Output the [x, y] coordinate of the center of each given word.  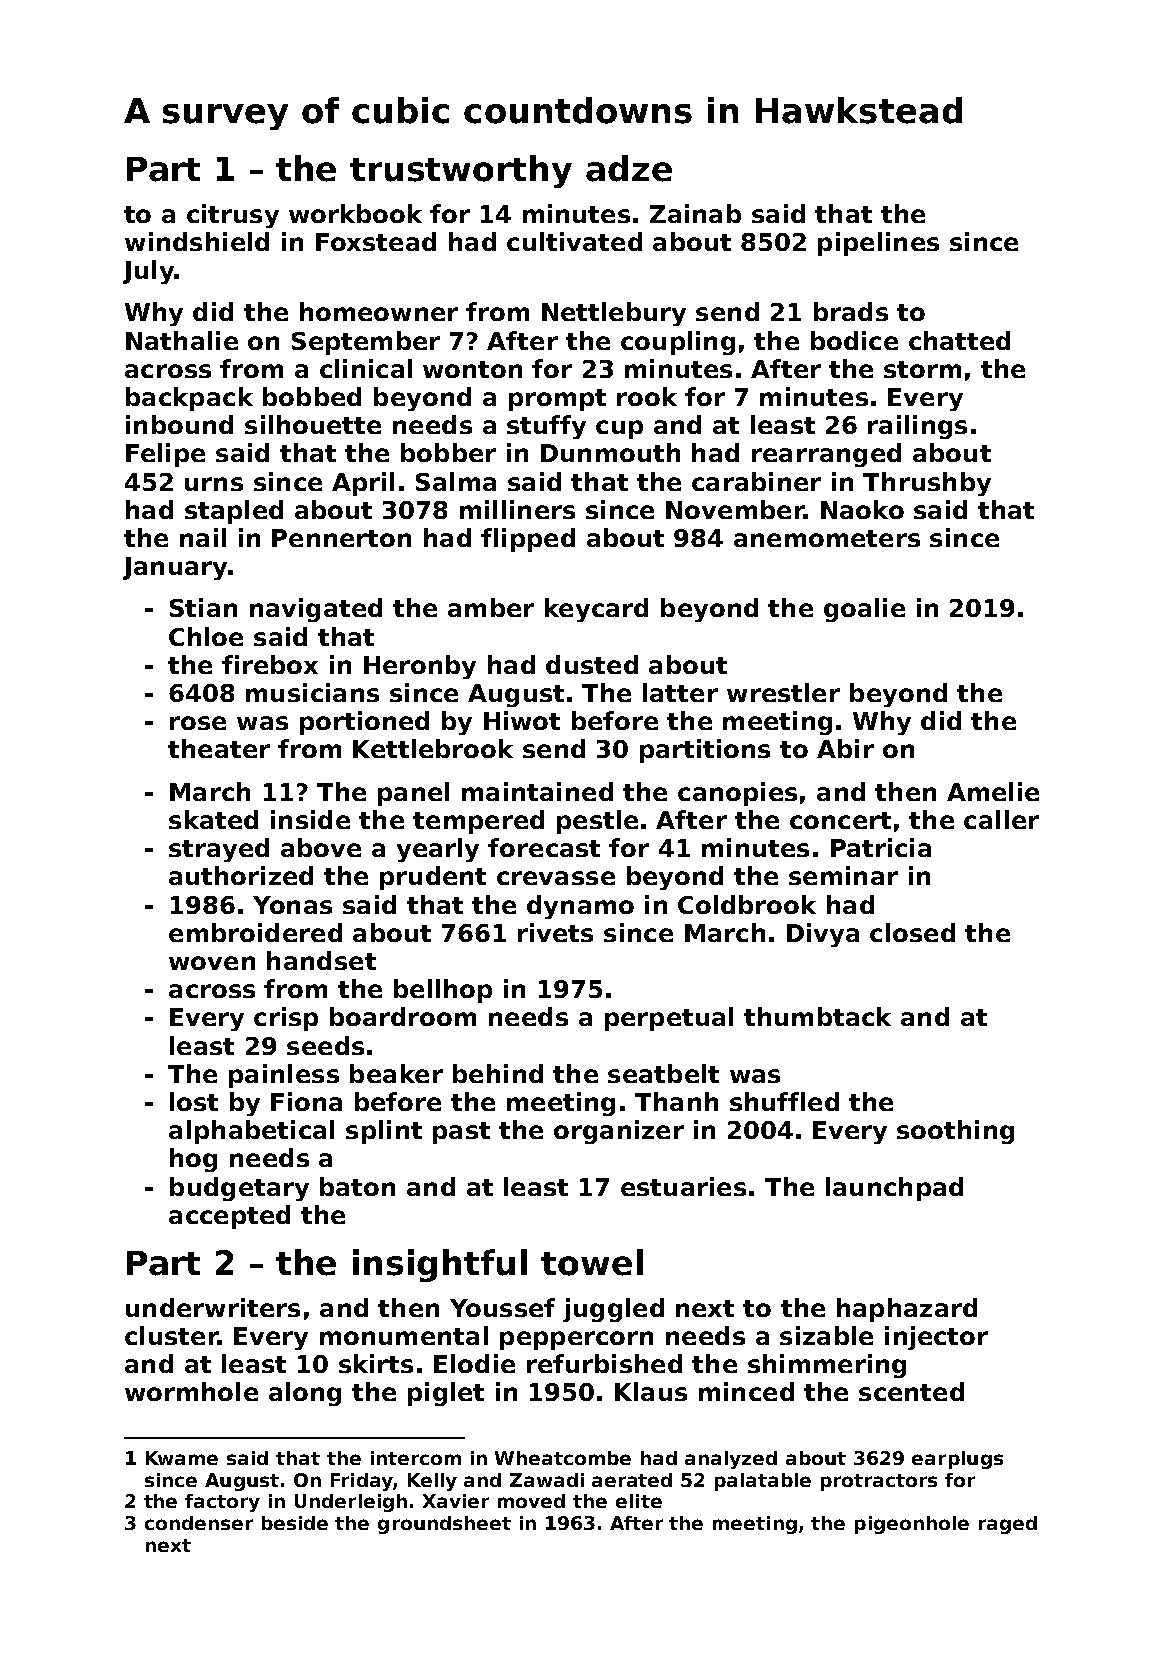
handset [321, 960]
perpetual [669, 1019]
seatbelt [663, 1073]
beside [295, 1523]
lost [194, 1101]
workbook [355, 213]
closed [912, 932]
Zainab [695, 213]
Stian [203, 607]
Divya [823, 935]
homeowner [379, 311]
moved [531, 1501]
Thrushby [927, 484]
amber [491, 607]
